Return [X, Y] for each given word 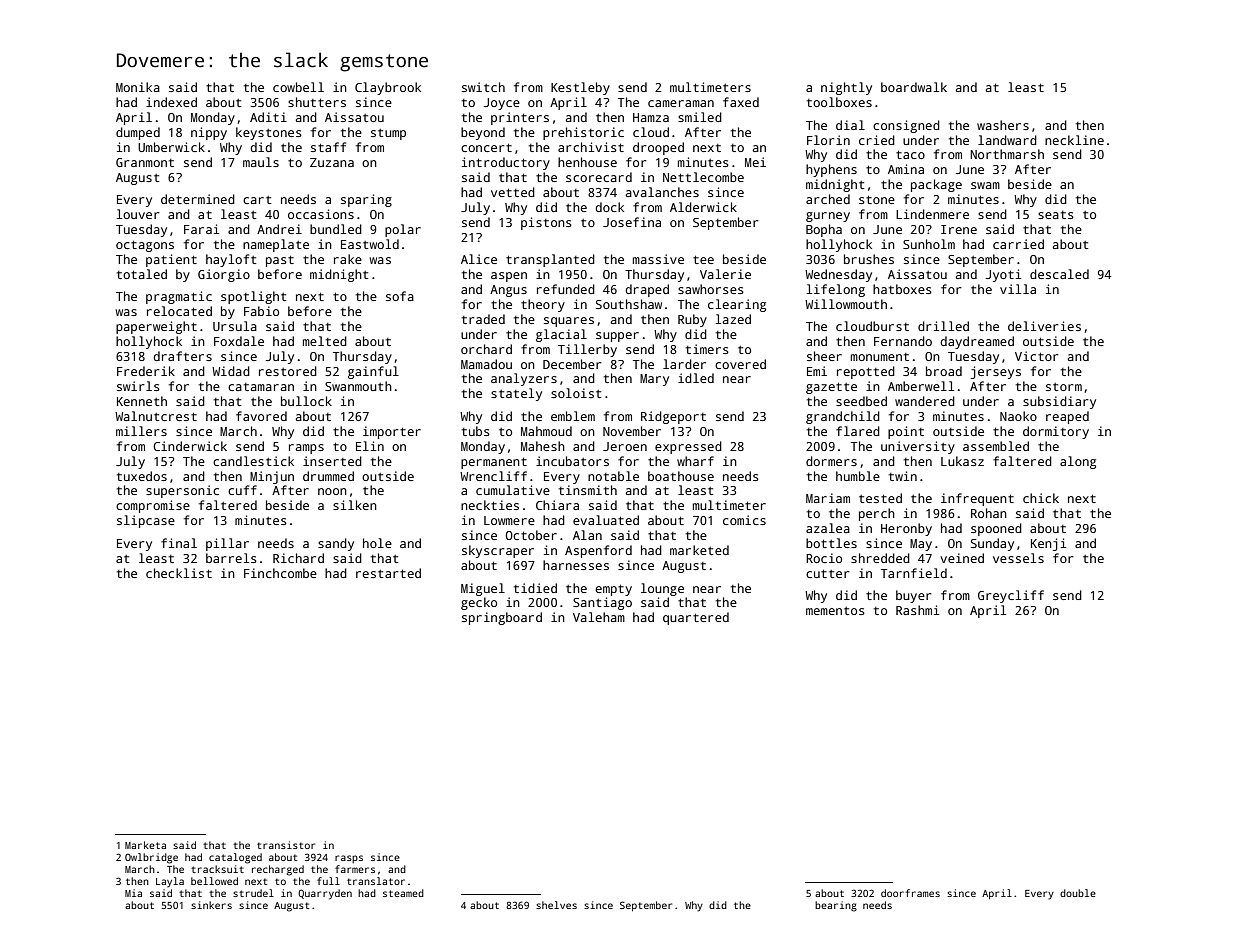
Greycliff [1011, 596]
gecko [479, 603]
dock [609, 207]
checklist [179, 573]
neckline [1074, 140]
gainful [373, 372]
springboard [502, 618]
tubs [476, 431]
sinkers [211, 905]
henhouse [587, 162]
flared [858, 431]
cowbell [298, 87]
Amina [906, 169]
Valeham [599, 617]
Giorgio [224, 275]
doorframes [910, 893]
